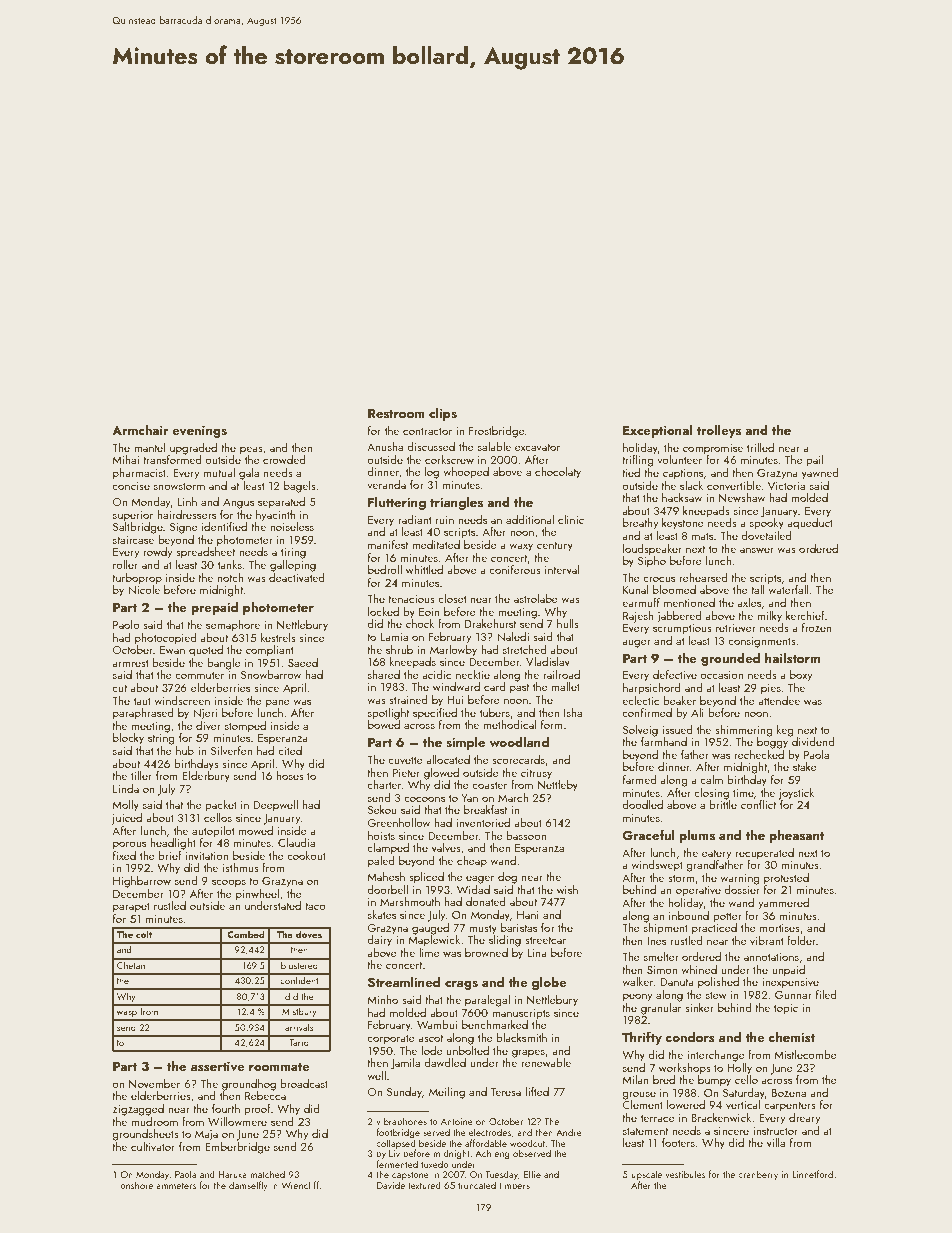  I want to click on paled, so click(381, 862).
